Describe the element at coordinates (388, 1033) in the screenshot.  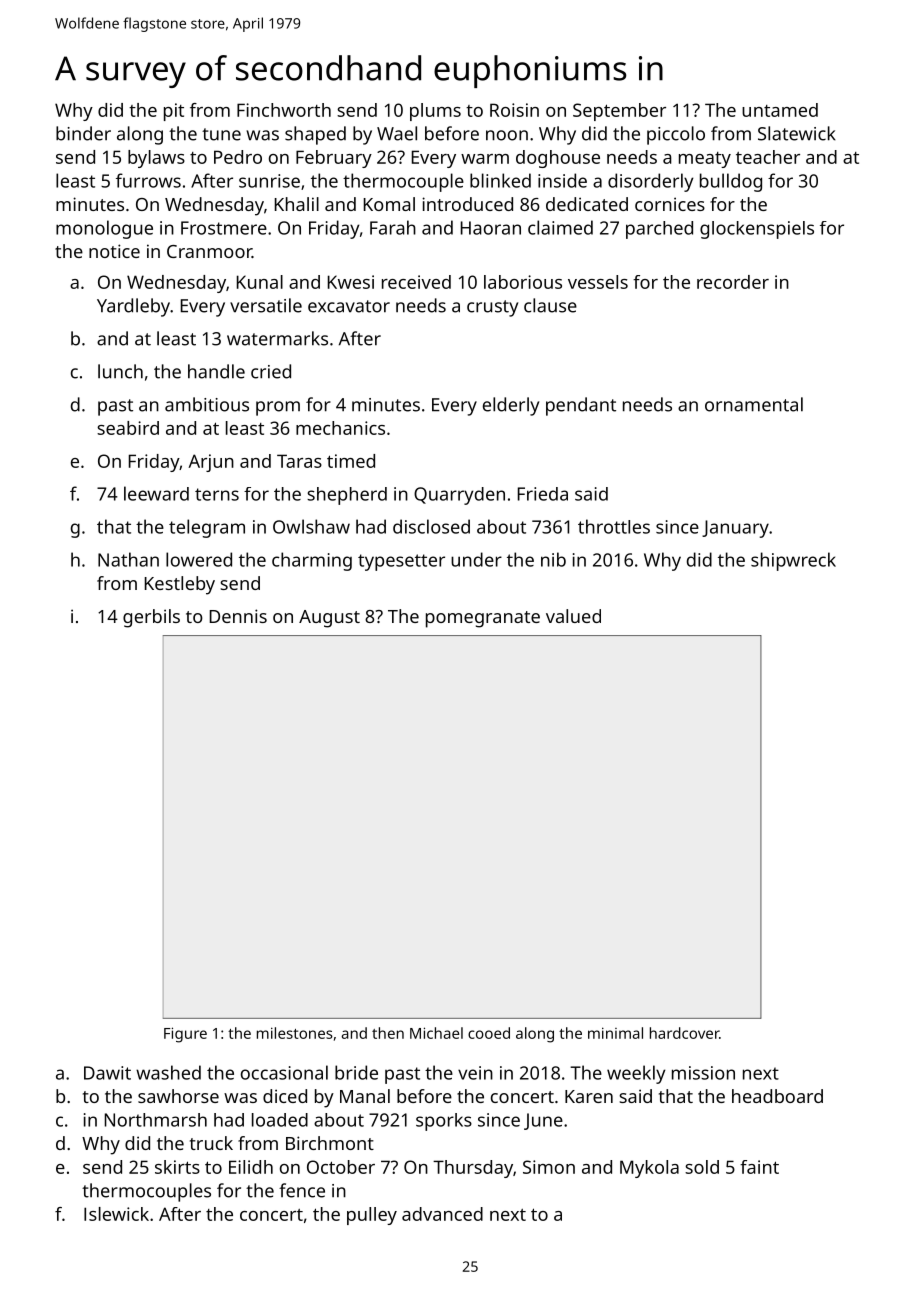
I see `then` at that location.
